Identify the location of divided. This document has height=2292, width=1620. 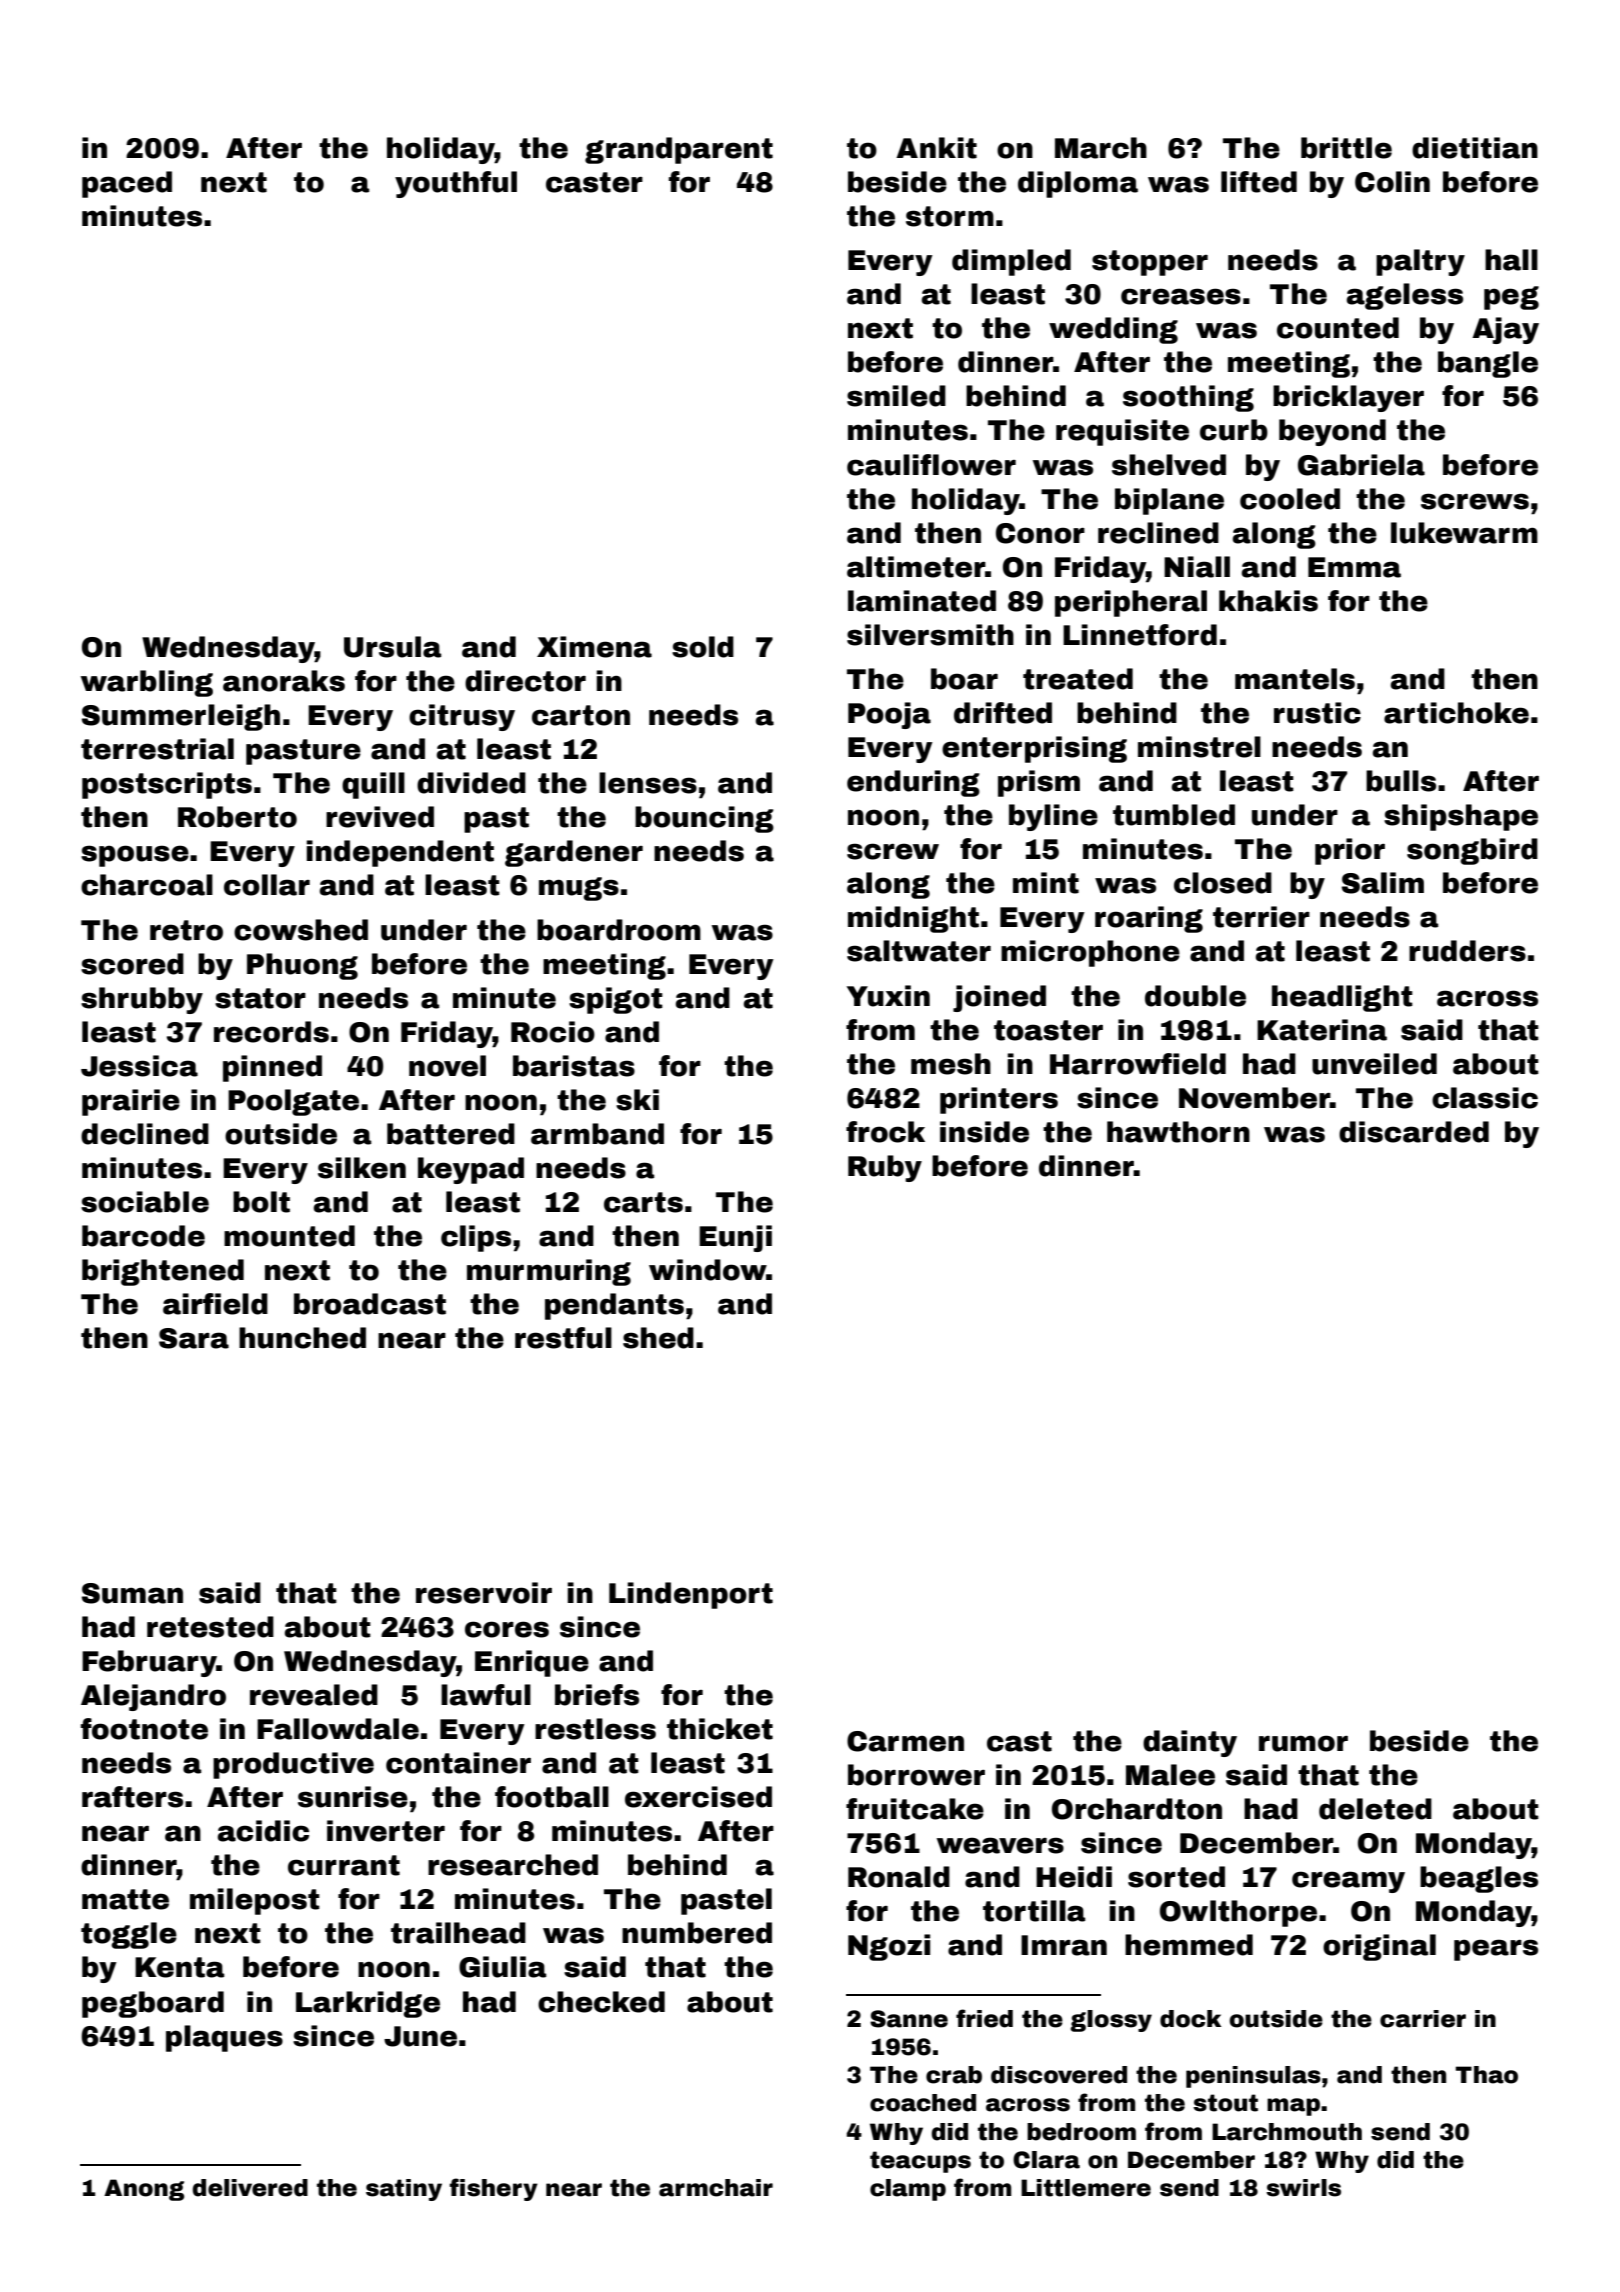
(471, 783).
